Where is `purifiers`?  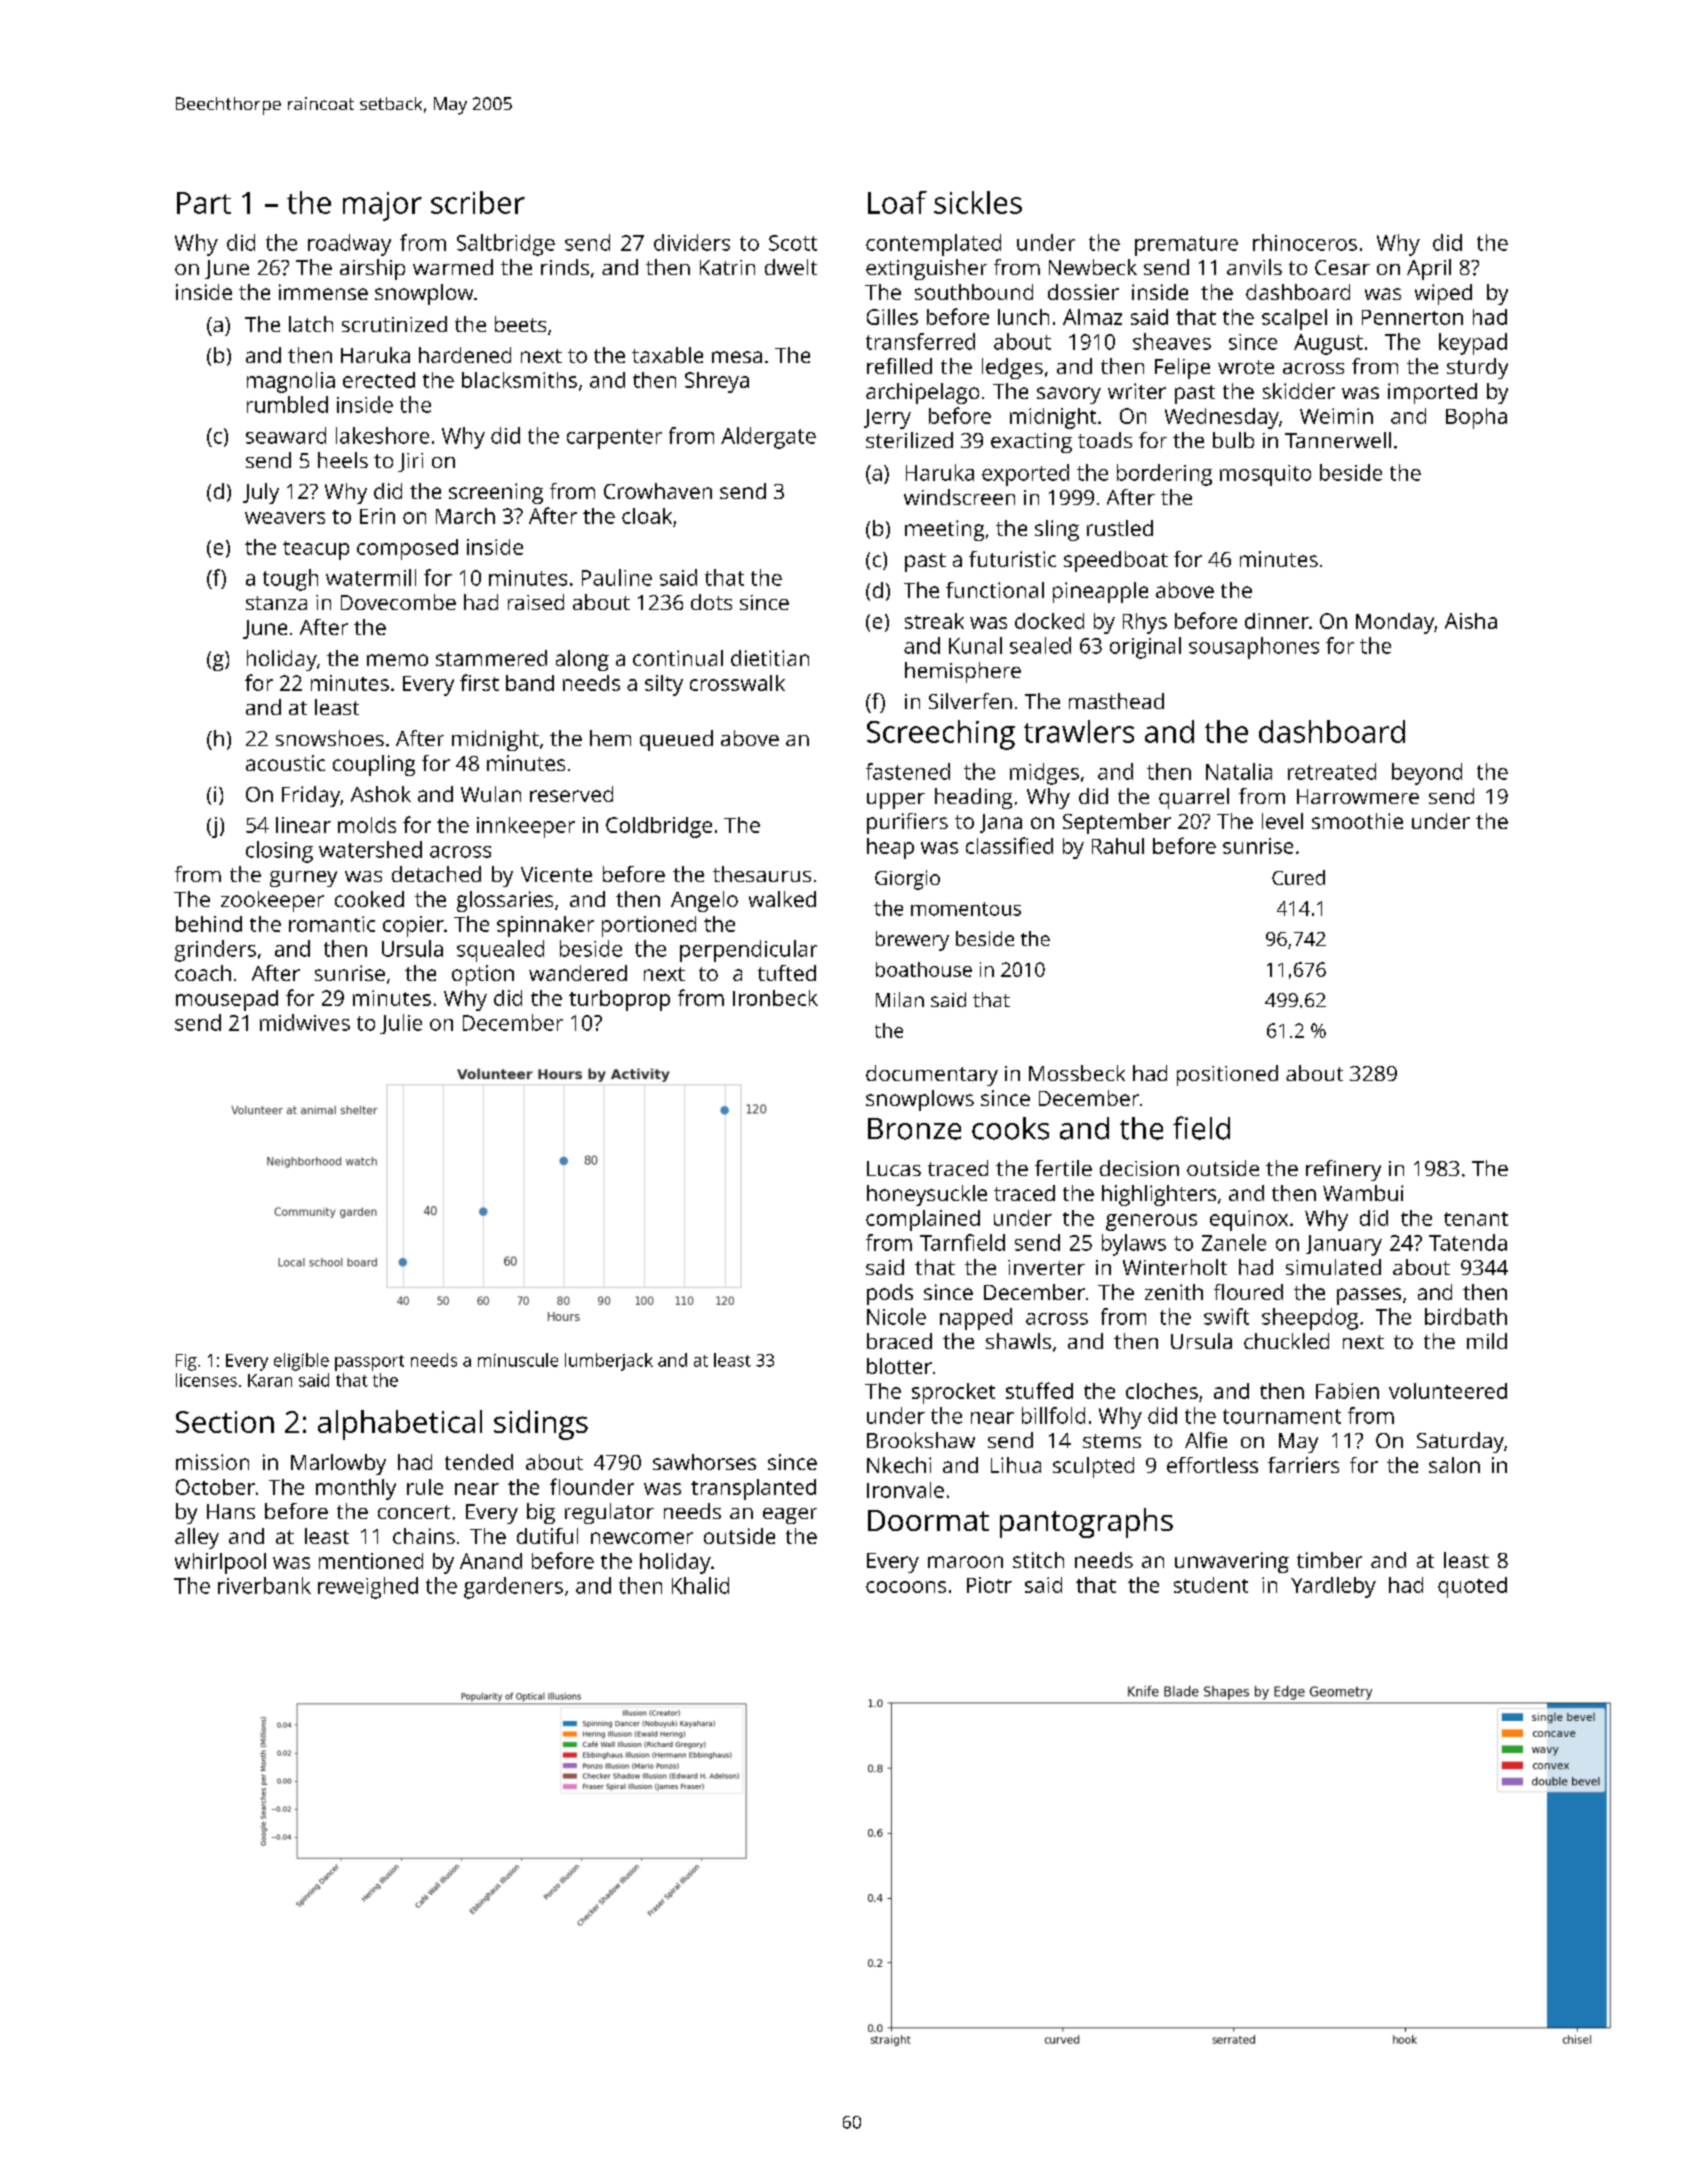
purifiers is located at coordinates (907, 823).
